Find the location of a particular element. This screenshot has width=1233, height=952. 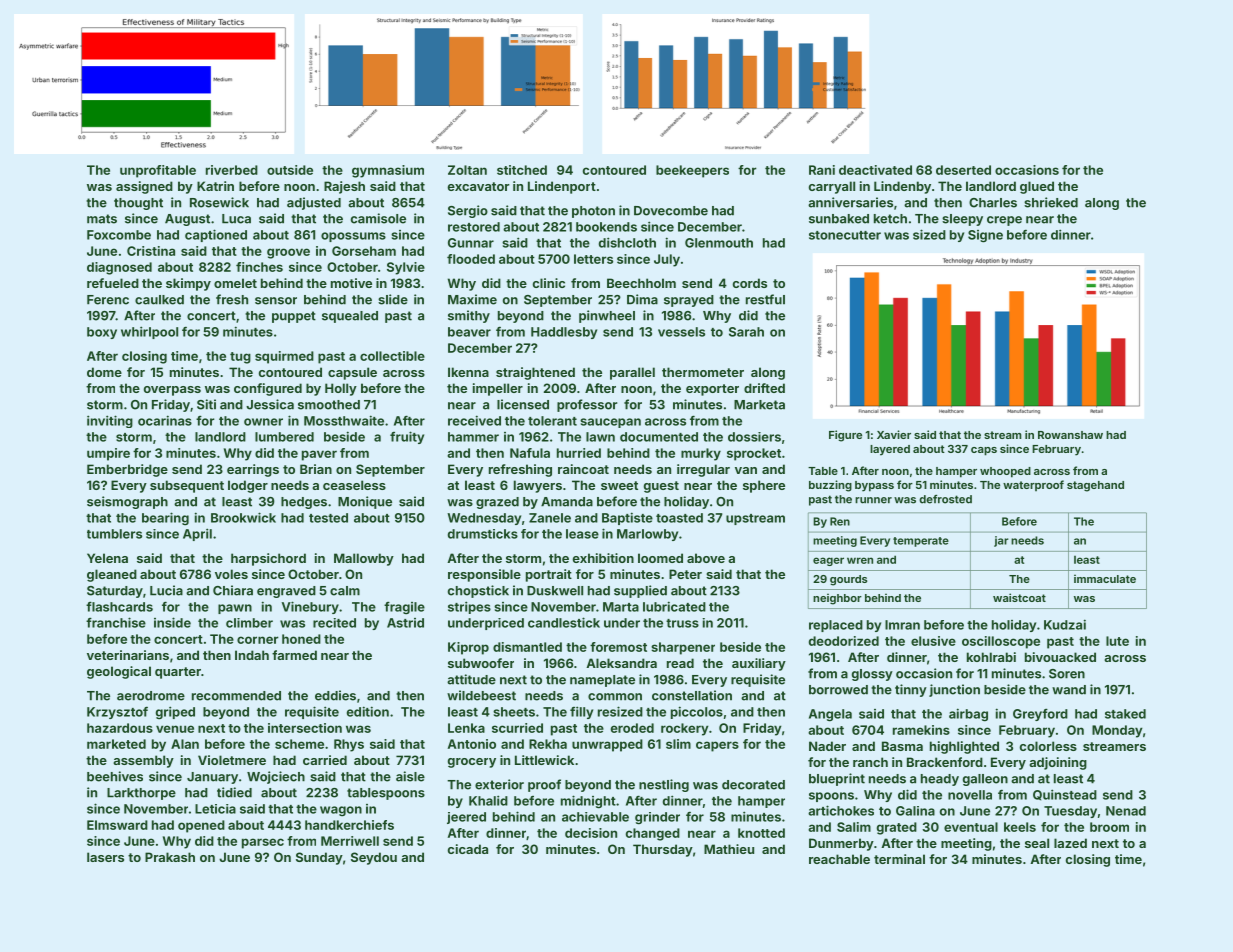

Xavier is located at coordinates (894, 434).
